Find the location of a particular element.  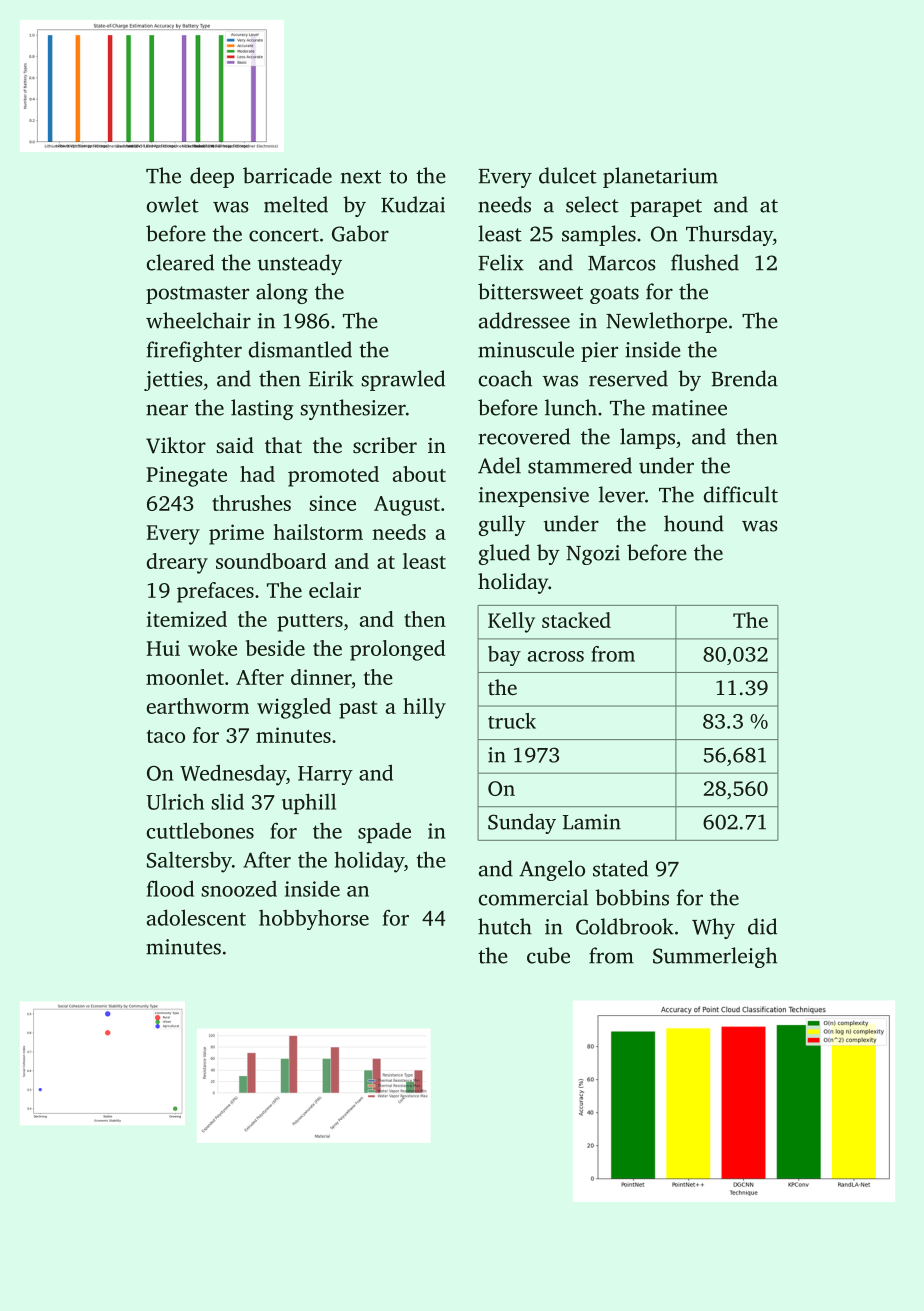

spade is located at coordinates (384, 832).
